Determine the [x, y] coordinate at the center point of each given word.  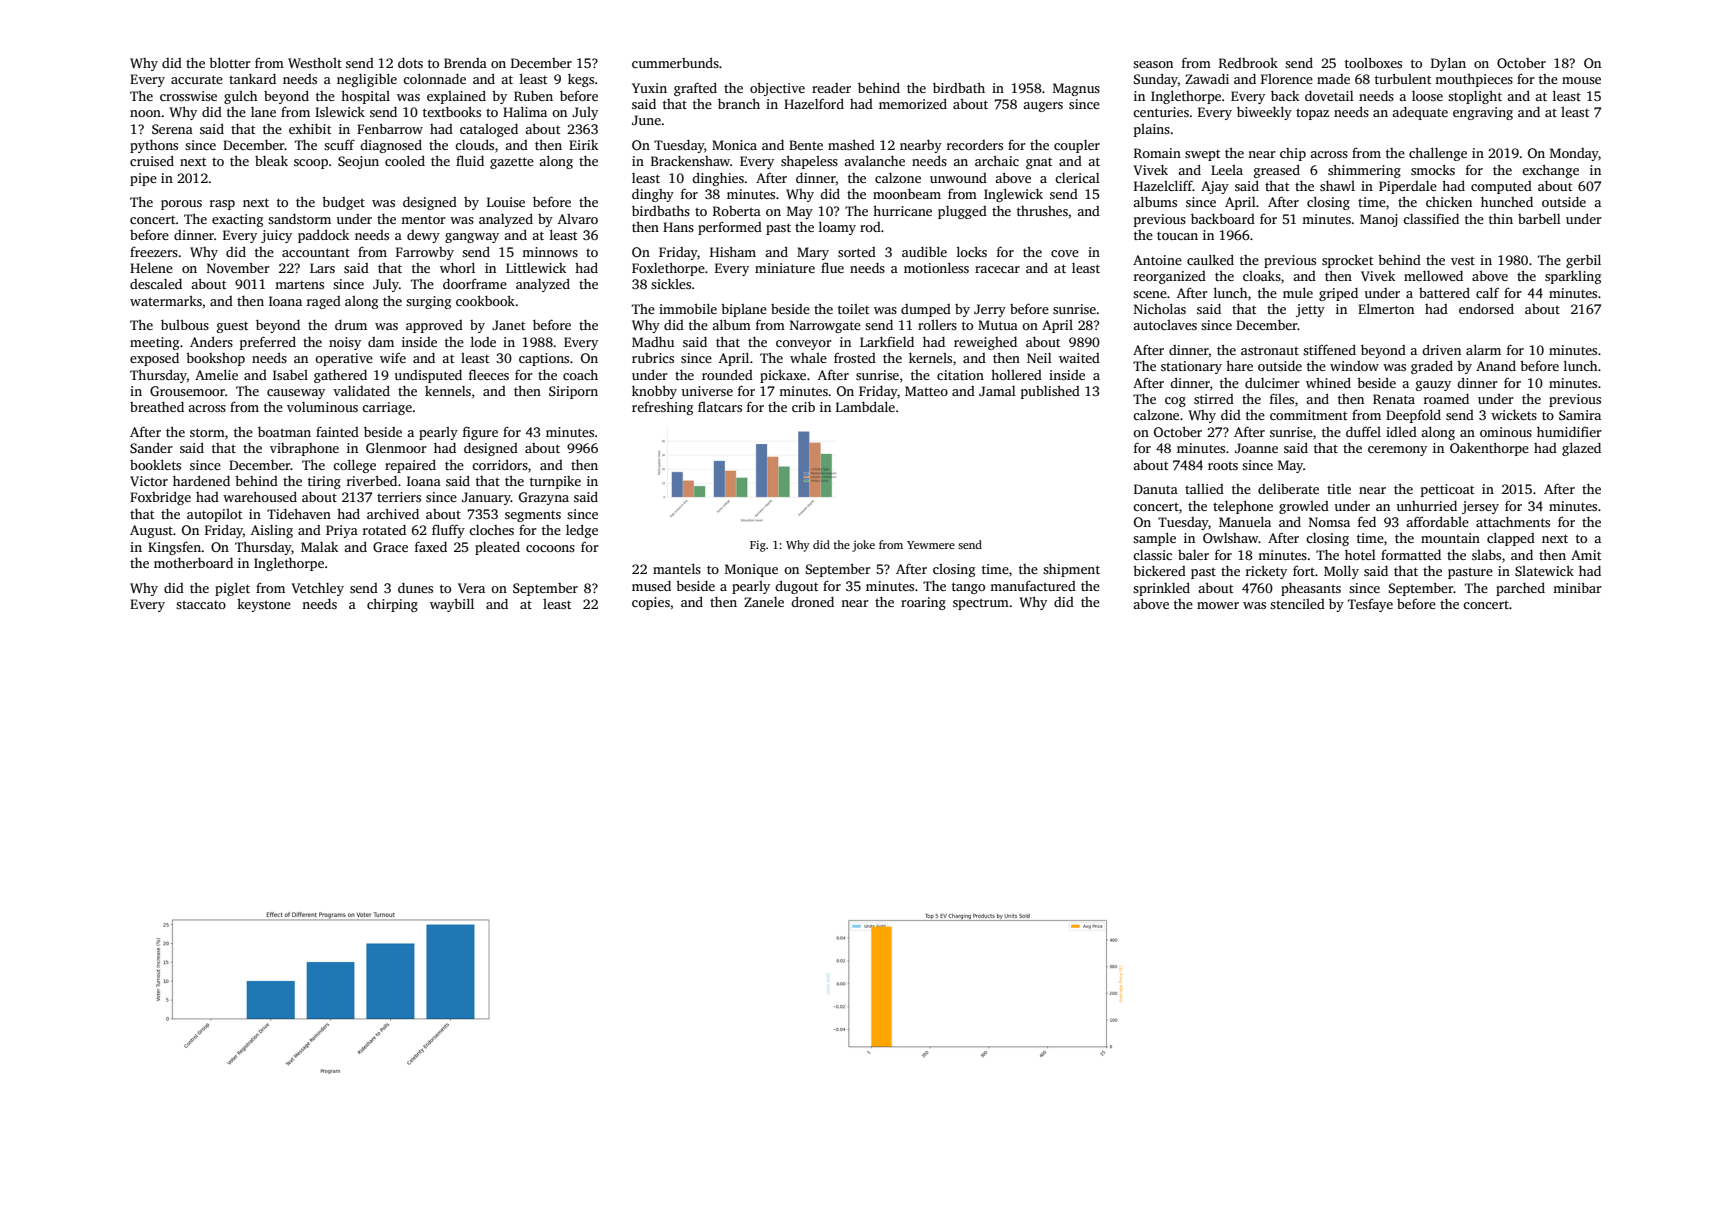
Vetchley [317, 589]
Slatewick [1544, 570]
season [1153, 64]
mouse [1581, 80]
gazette [512, 163]
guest [232, 327]
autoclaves [1165, 325]
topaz [1312, 114]
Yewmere [931, 545]
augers [1043, 107]
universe [707, 391]
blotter [230, 62]
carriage [387, 408]
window [1354, 366]
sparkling [1573, 277]
